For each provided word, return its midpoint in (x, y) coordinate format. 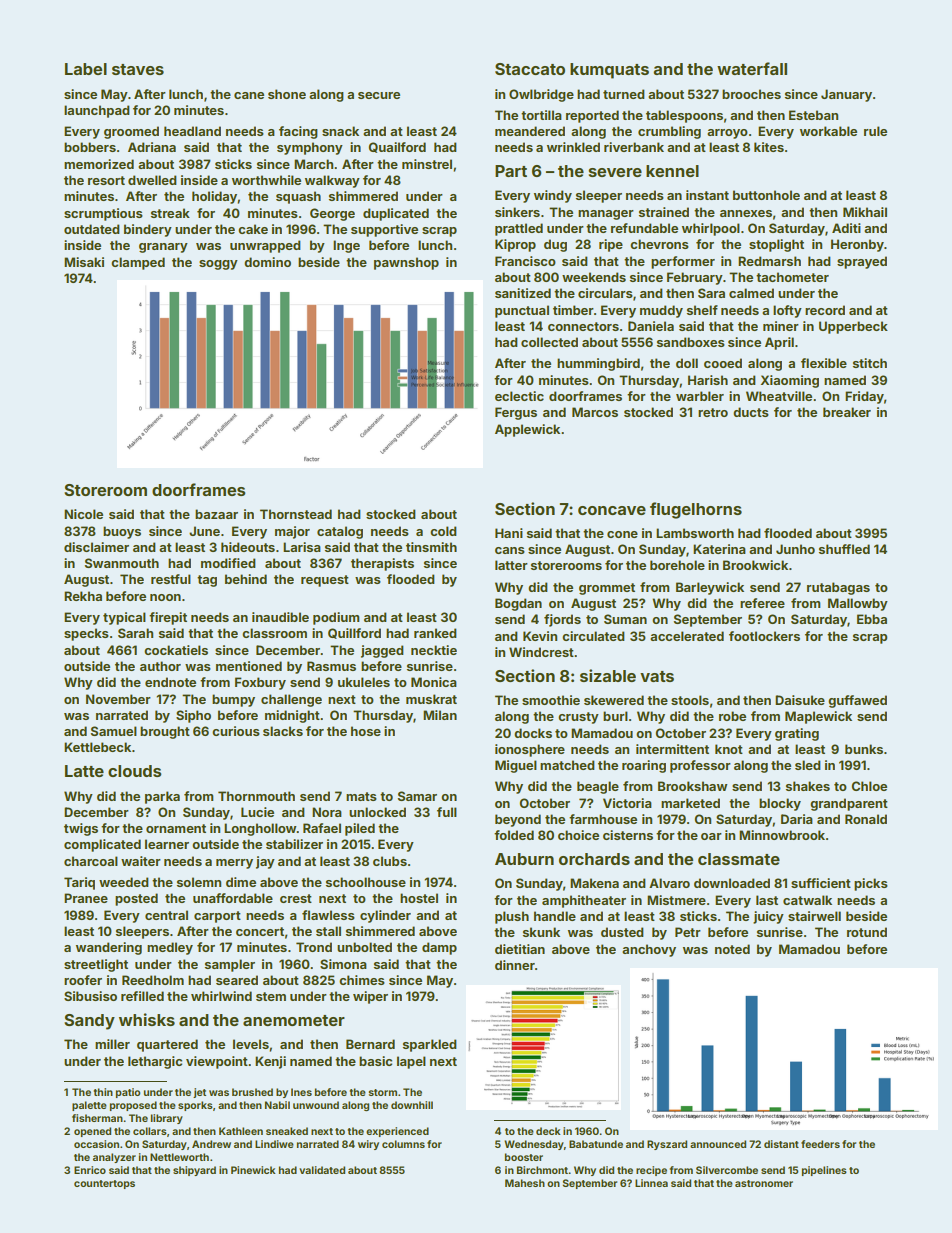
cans (510, 550)
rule (875, 131)
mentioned (249, 666)
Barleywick (710, 588)
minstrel (427, 164)
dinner (515, 965)
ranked (435, 633)
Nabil (277, 1105)
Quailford (397, 147)
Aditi (846, 228)
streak (170, 213)
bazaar (216, 514)
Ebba (872, 619)
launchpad (97, 111)
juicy (768, 917)
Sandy (89, 1022)
